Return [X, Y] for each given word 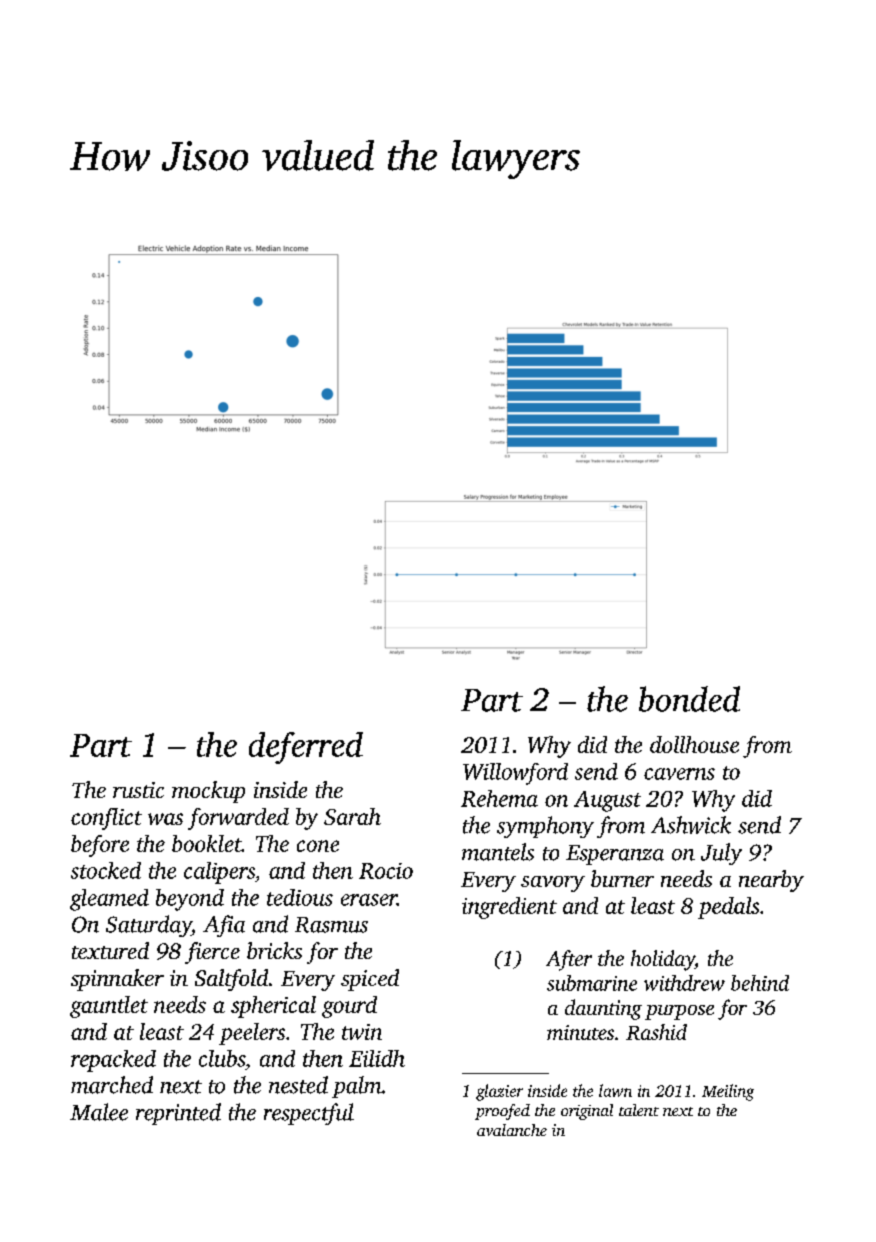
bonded [689, 699]
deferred [306, 748]
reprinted [178, 1114]
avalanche [512, 1130]
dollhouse [694, 744]
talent [639, 1110]
